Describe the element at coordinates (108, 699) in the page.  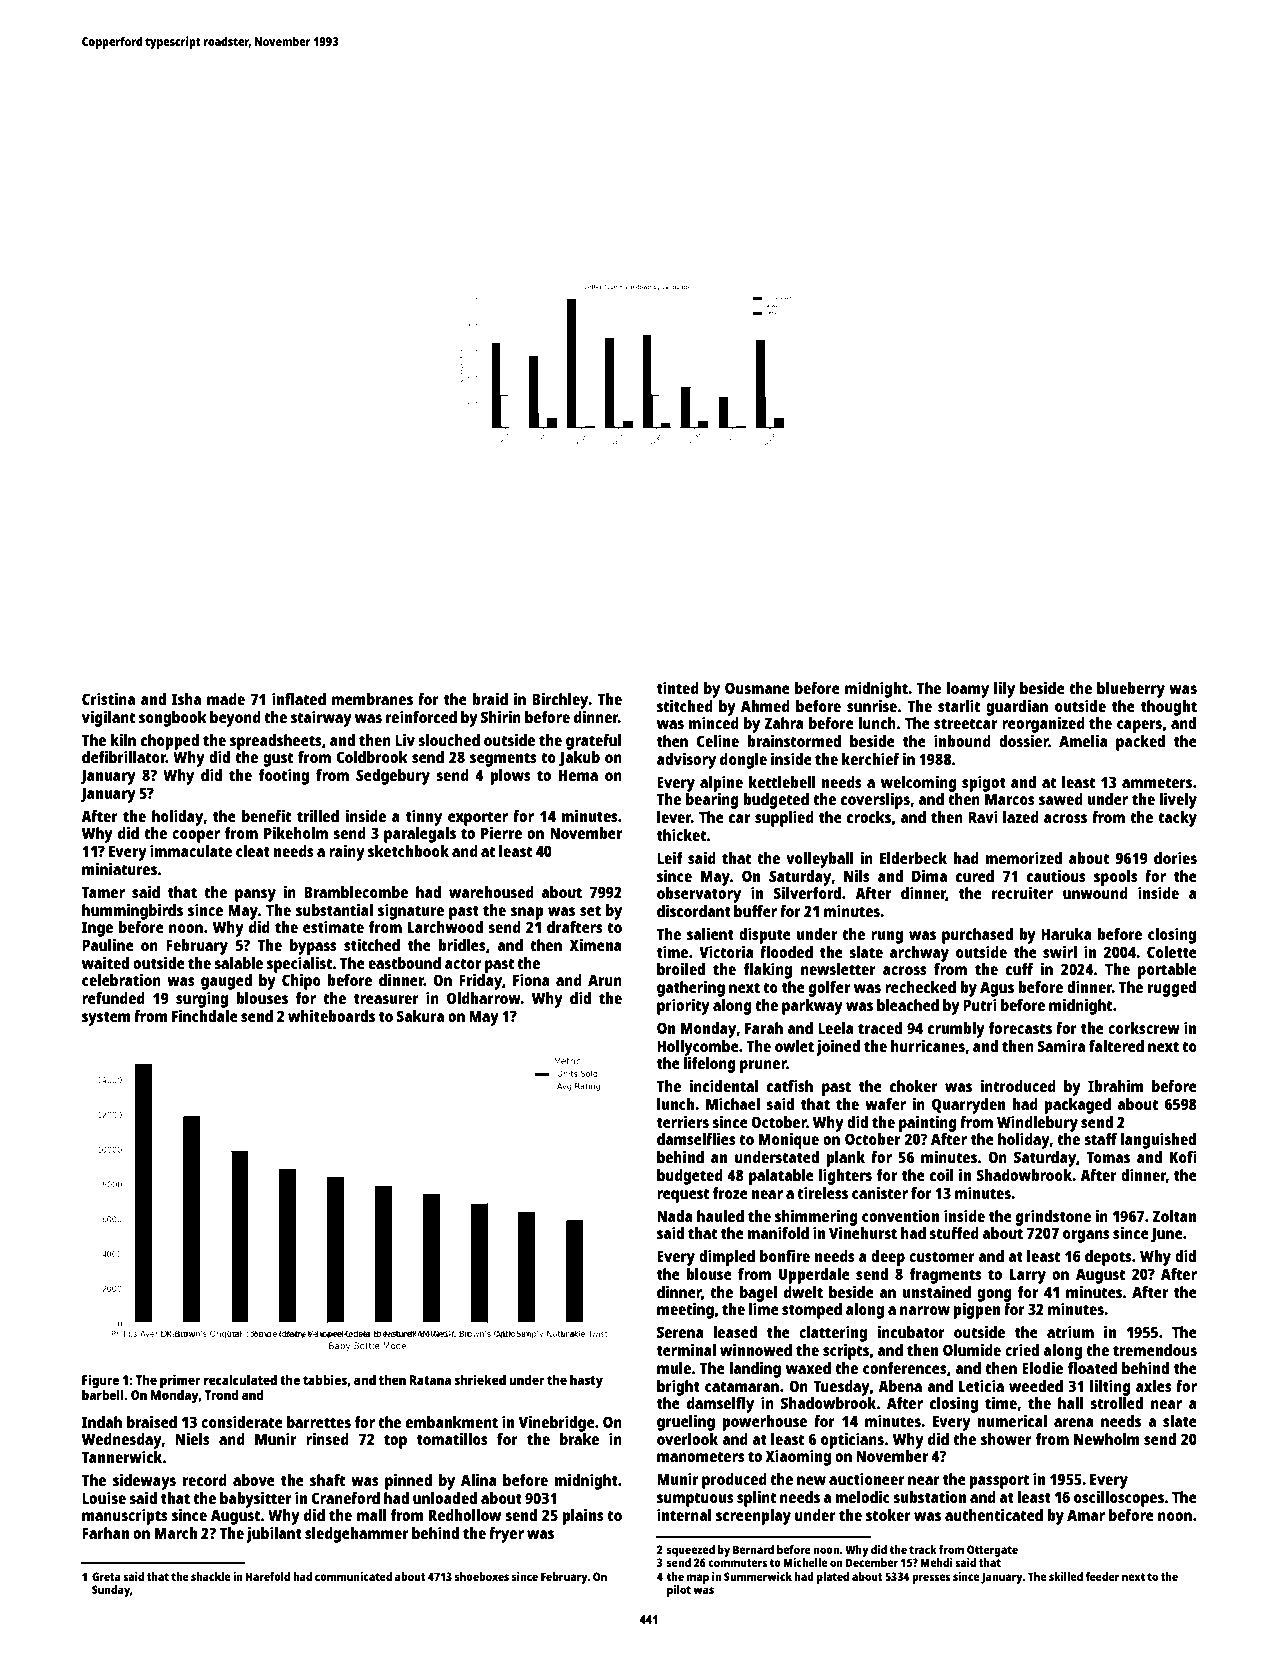
I see `Cristina` at that location.
